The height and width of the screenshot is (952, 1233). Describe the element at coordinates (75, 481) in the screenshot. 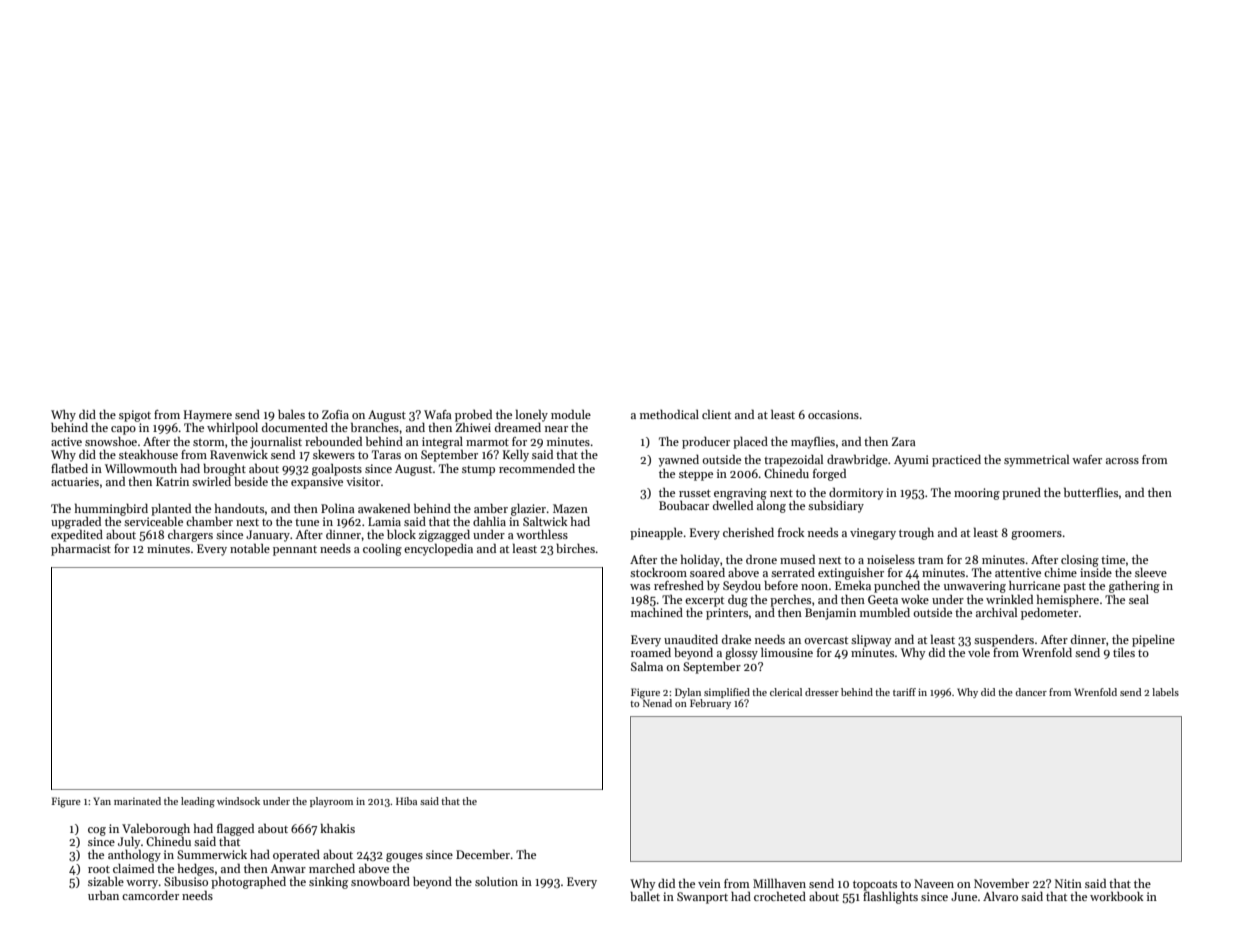

I see `actuaries` at that location.
